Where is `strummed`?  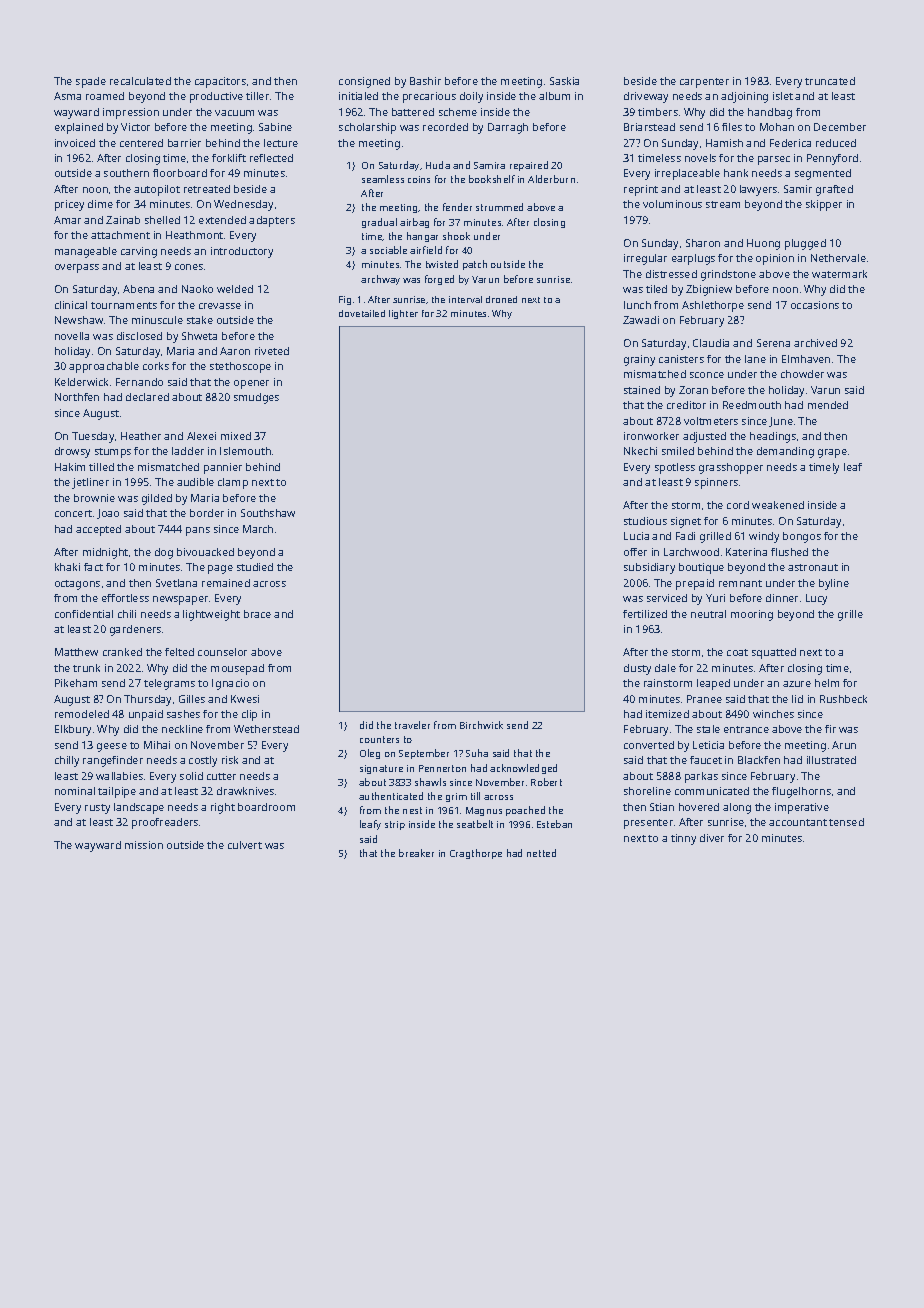 strummed is located at coordinates (499, 207).
